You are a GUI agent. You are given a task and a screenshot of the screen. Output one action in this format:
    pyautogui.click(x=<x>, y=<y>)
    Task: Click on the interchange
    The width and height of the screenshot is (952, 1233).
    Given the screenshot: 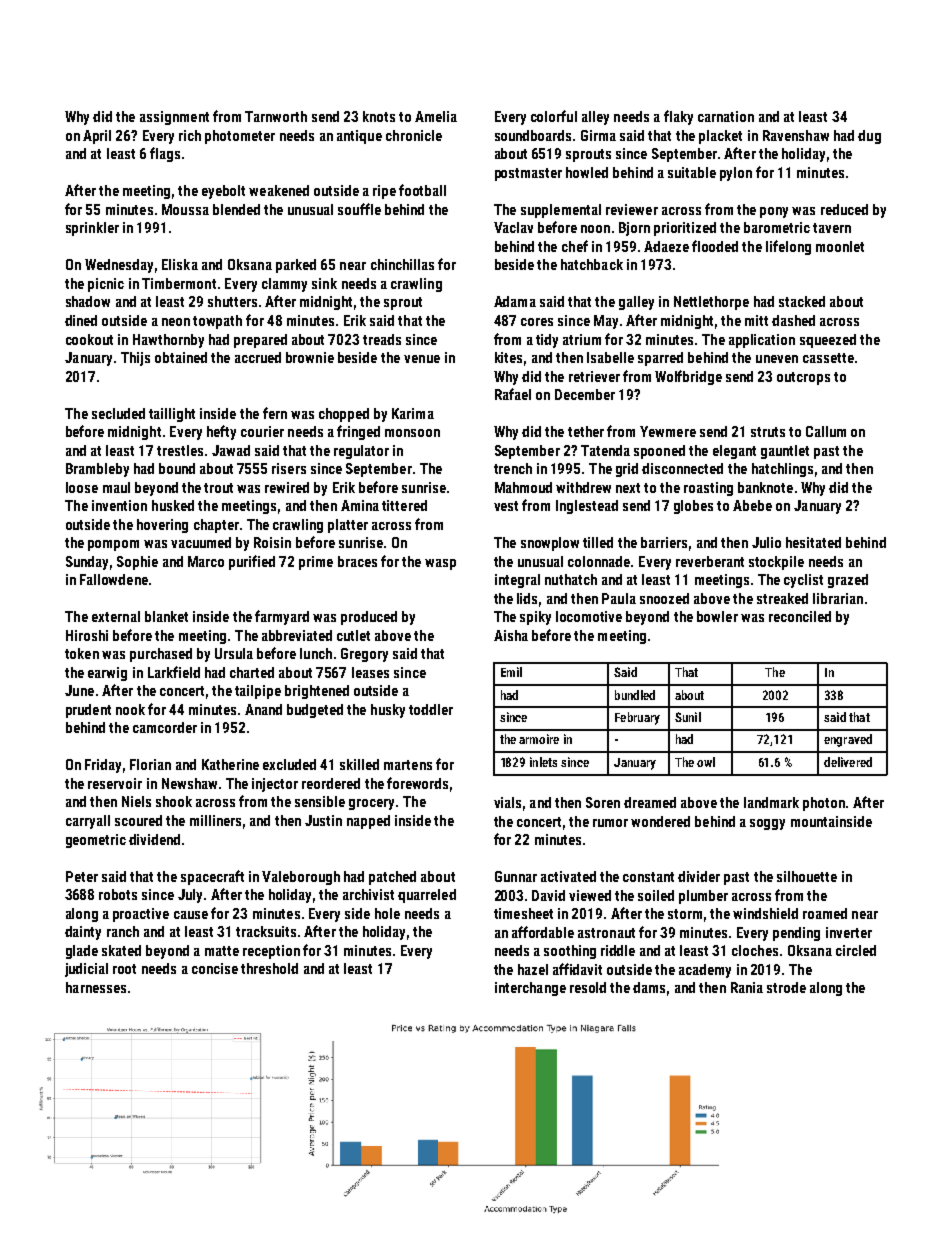 What is the action you would take?
    pyautogui.click(x=530, y=989)
